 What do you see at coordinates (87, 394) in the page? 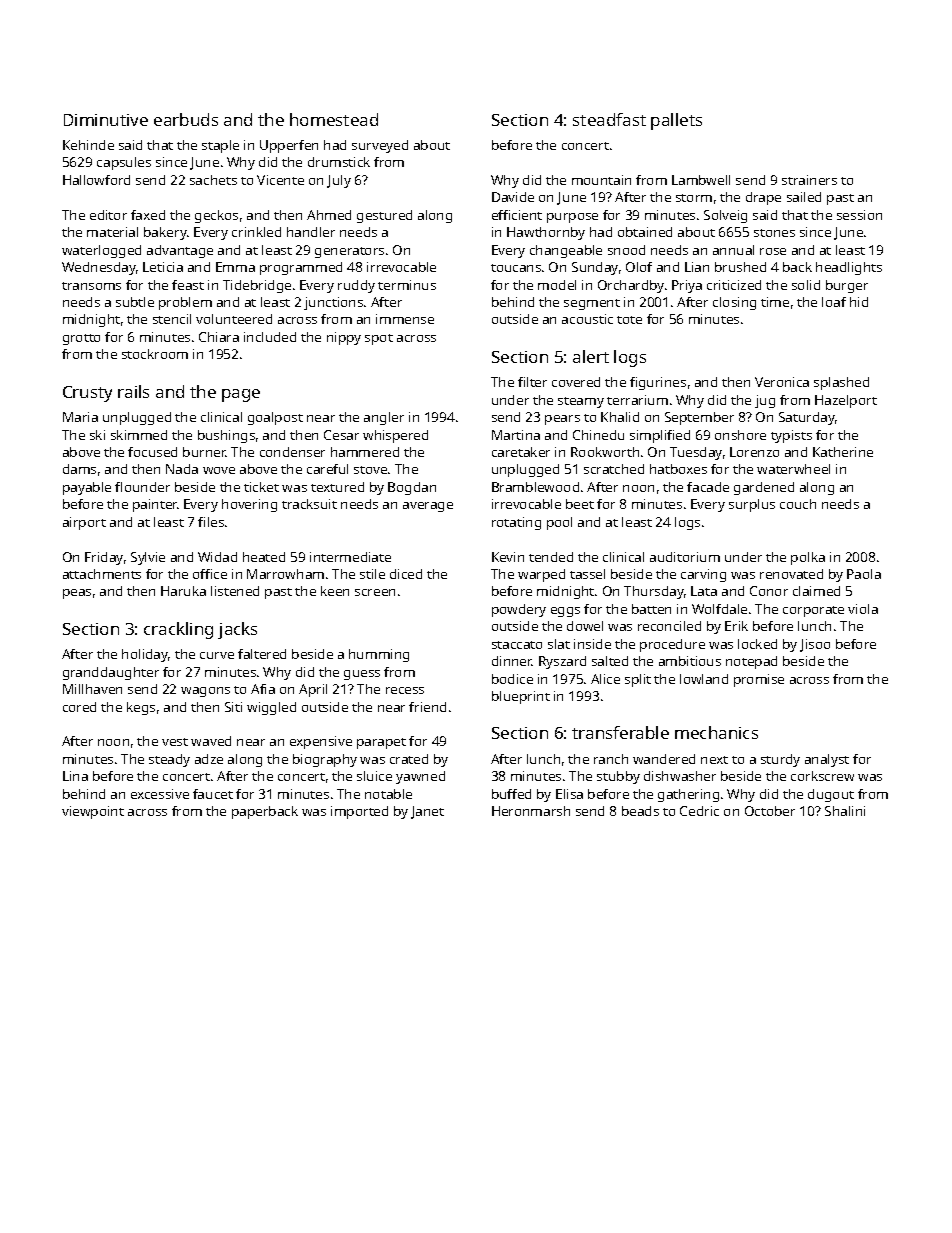
I see `Crusty` at bounding box center [87, 394].
